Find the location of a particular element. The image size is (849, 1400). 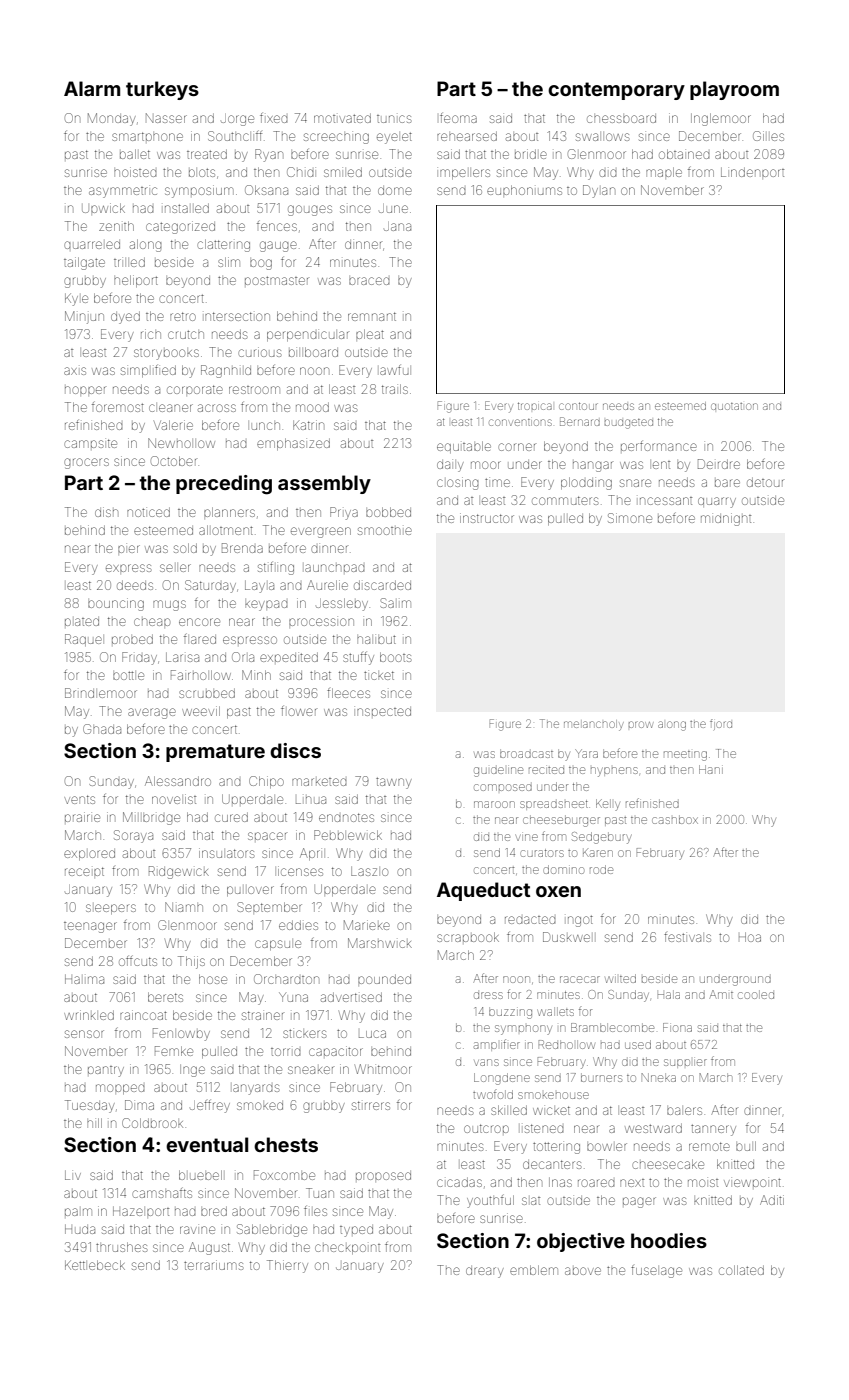

plated is located at coordinates (82, 621).
